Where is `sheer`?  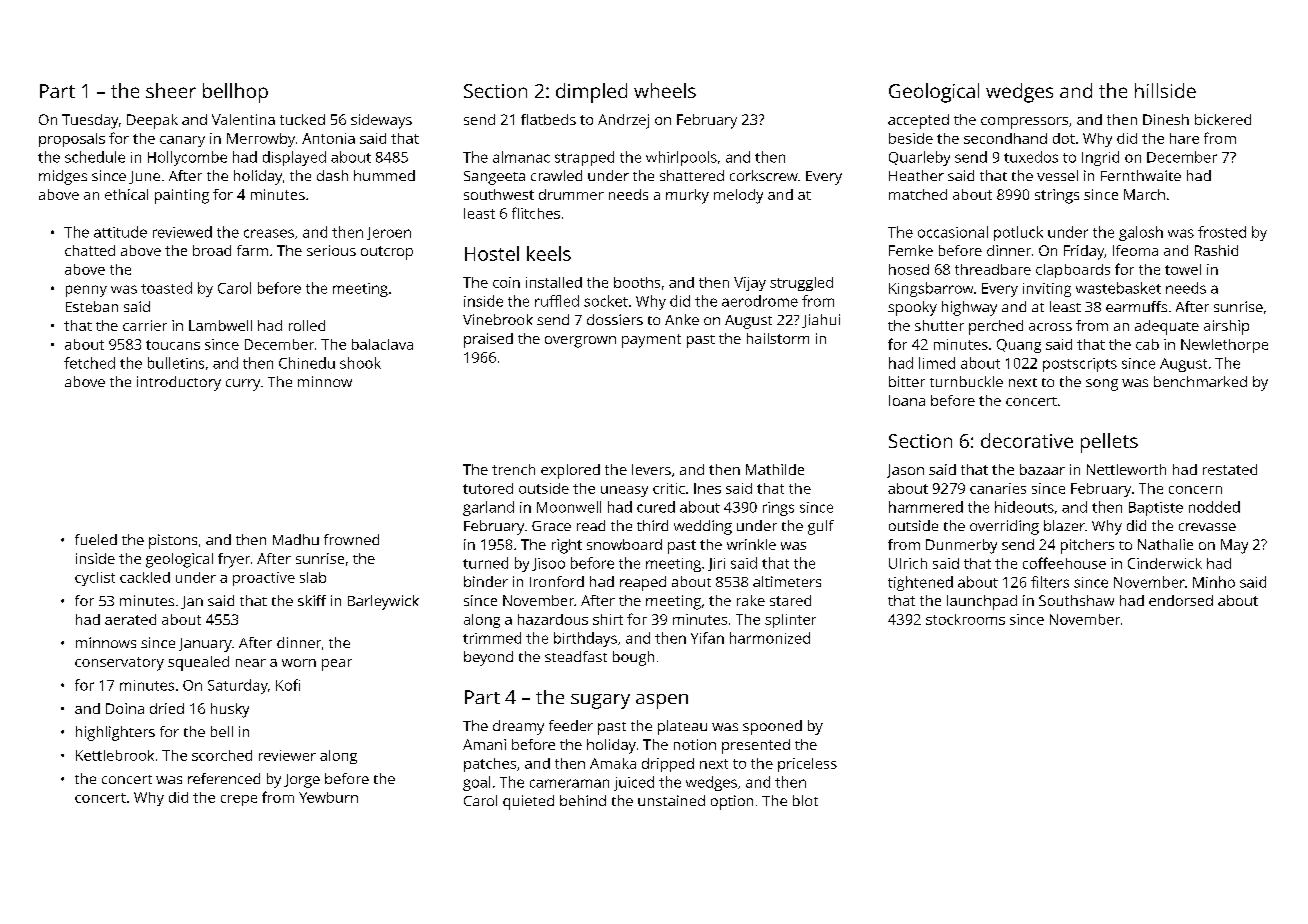 sheer is located at coordinates (171, 90).
